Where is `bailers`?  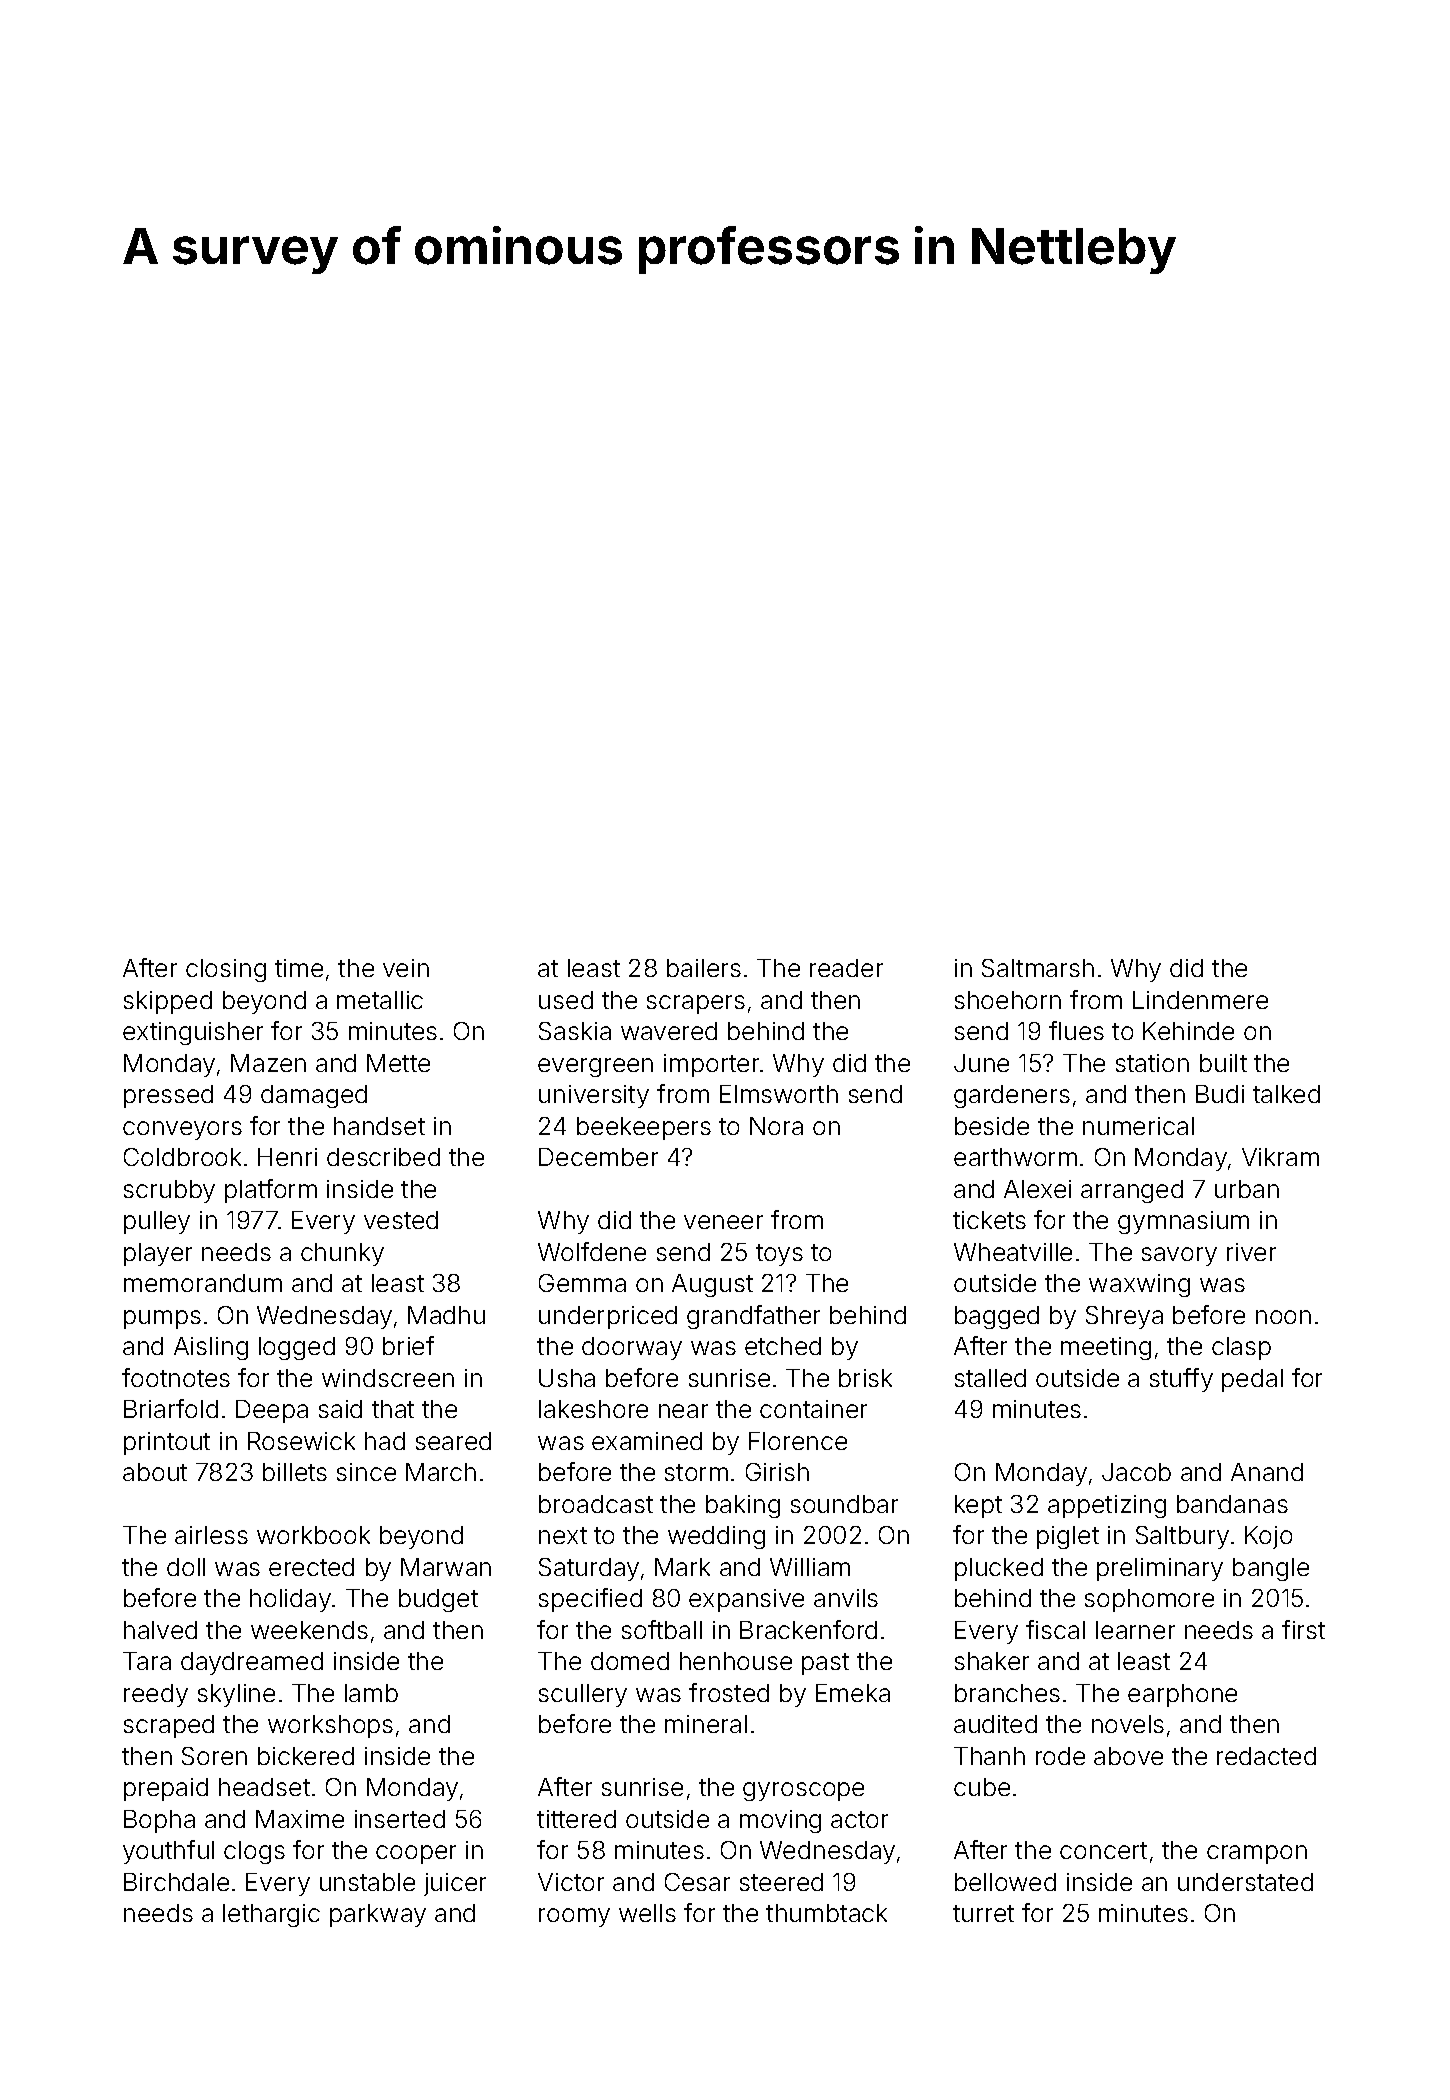 bailers is located at coordinates (704, 968).
